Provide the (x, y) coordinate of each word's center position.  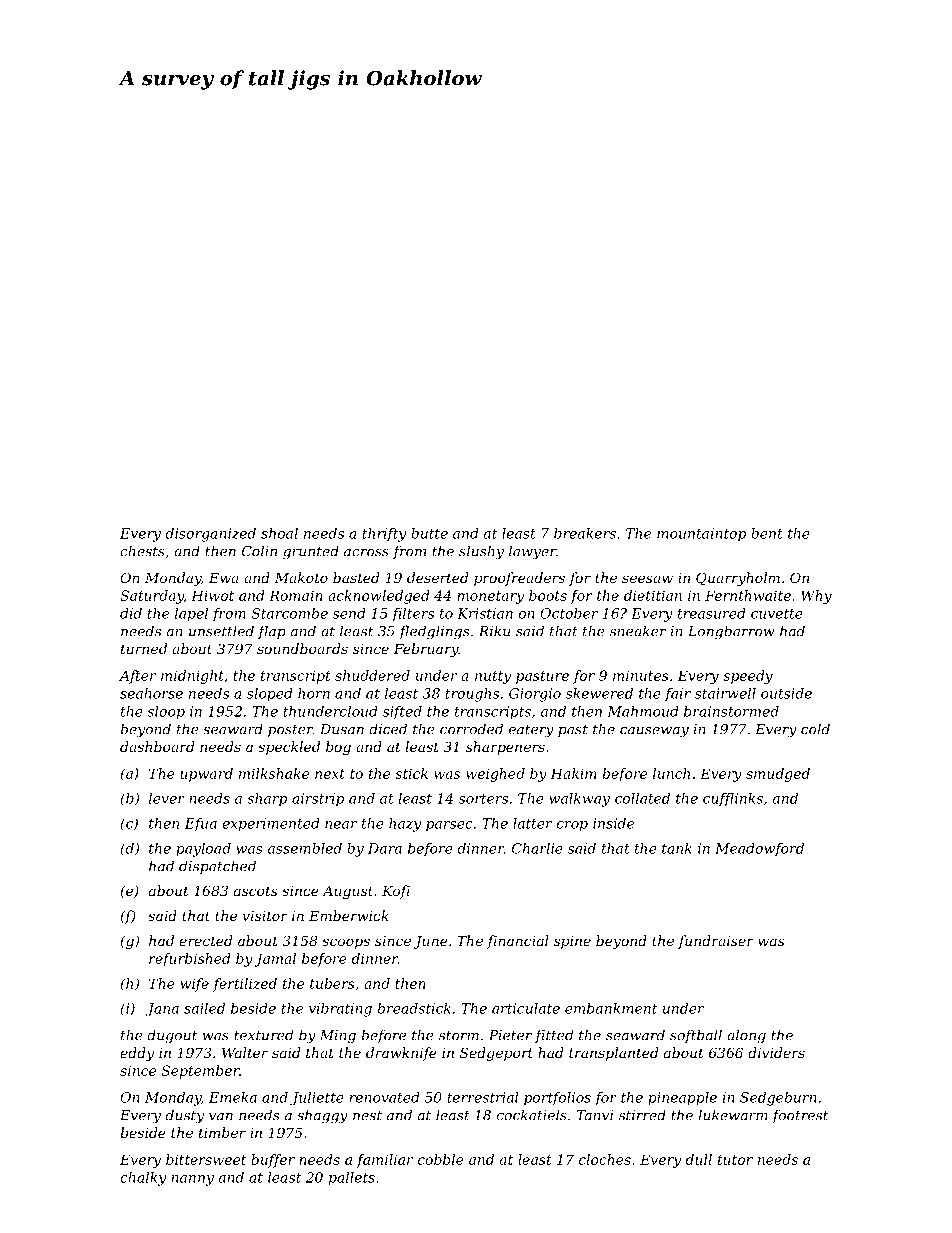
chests (142, 551)
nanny (192, 1180)
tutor (735, 1160)
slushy (481, 552)
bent (767, 533)
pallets (352, 1179)
